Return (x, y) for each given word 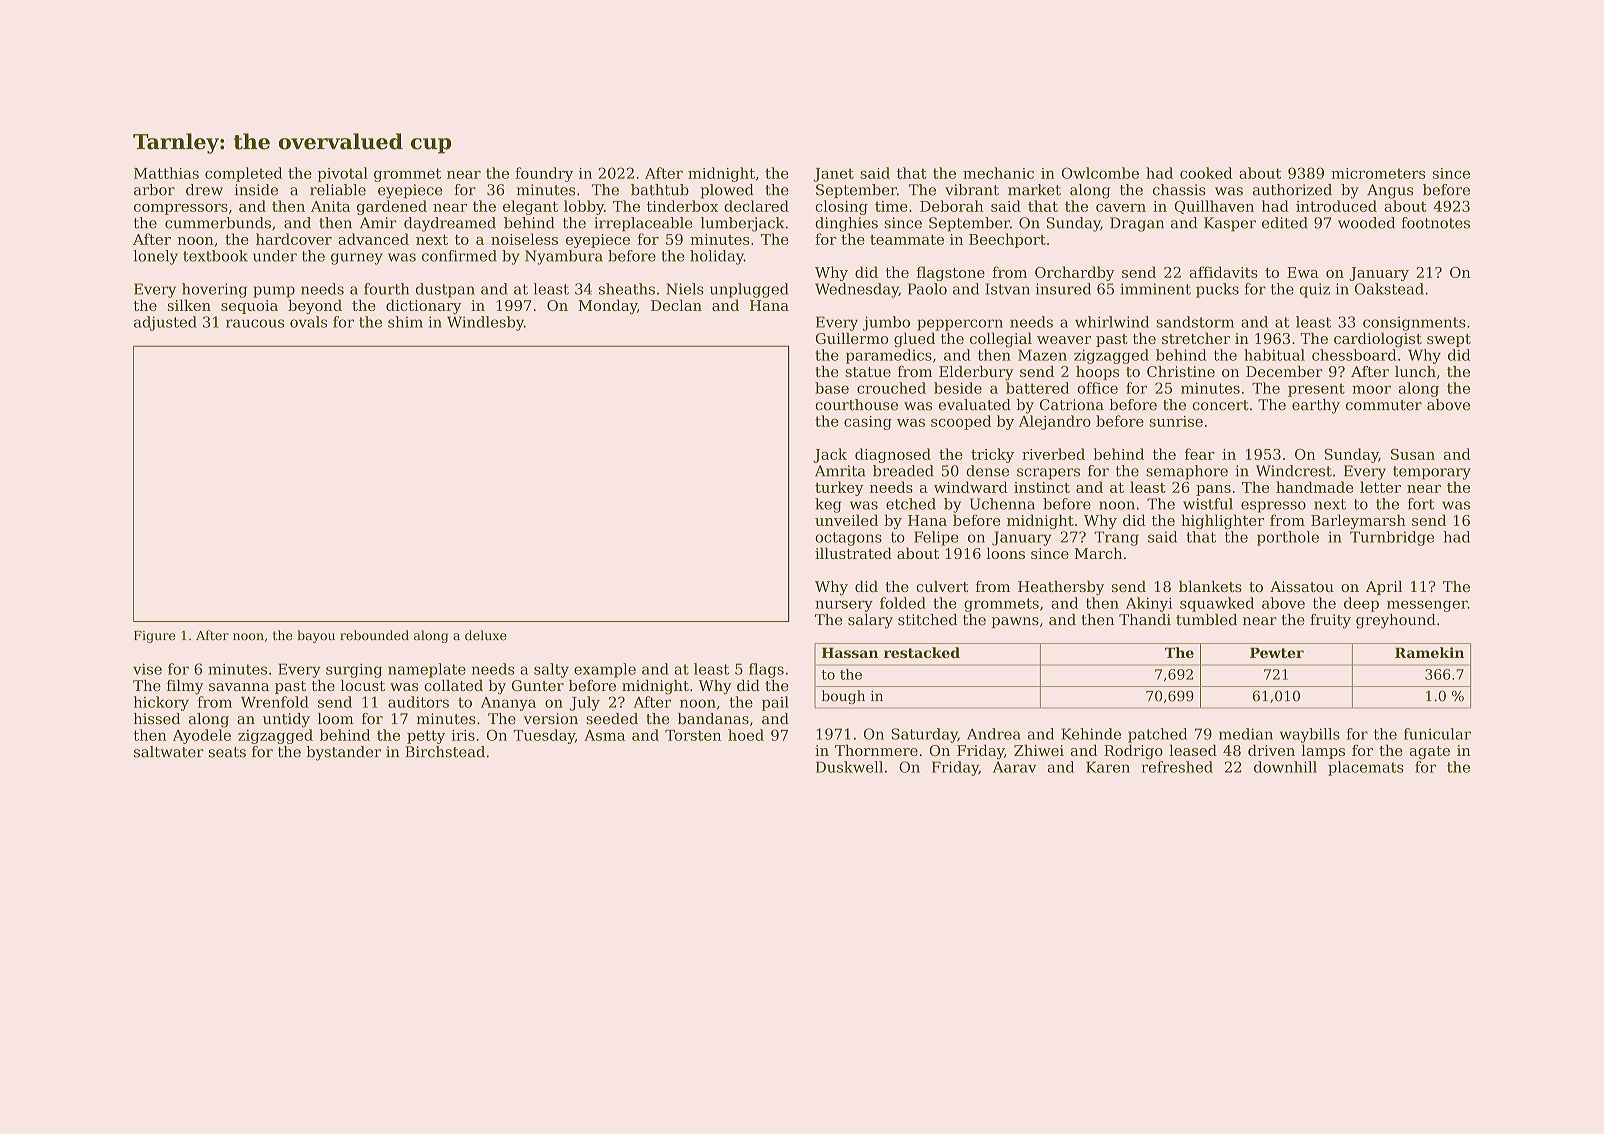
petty (426, 737)
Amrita (840, 471)
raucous (255, 323)
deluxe (486, 635)
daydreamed (450, 224)
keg (828, 505)
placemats (1366, 768)
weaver (1064, 340)
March (1098, 553)
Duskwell (849, 767)
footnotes (1436, 223)
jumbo (886, 323)
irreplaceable (643, 224)
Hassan (850, 652)
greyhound (1396, 621)
